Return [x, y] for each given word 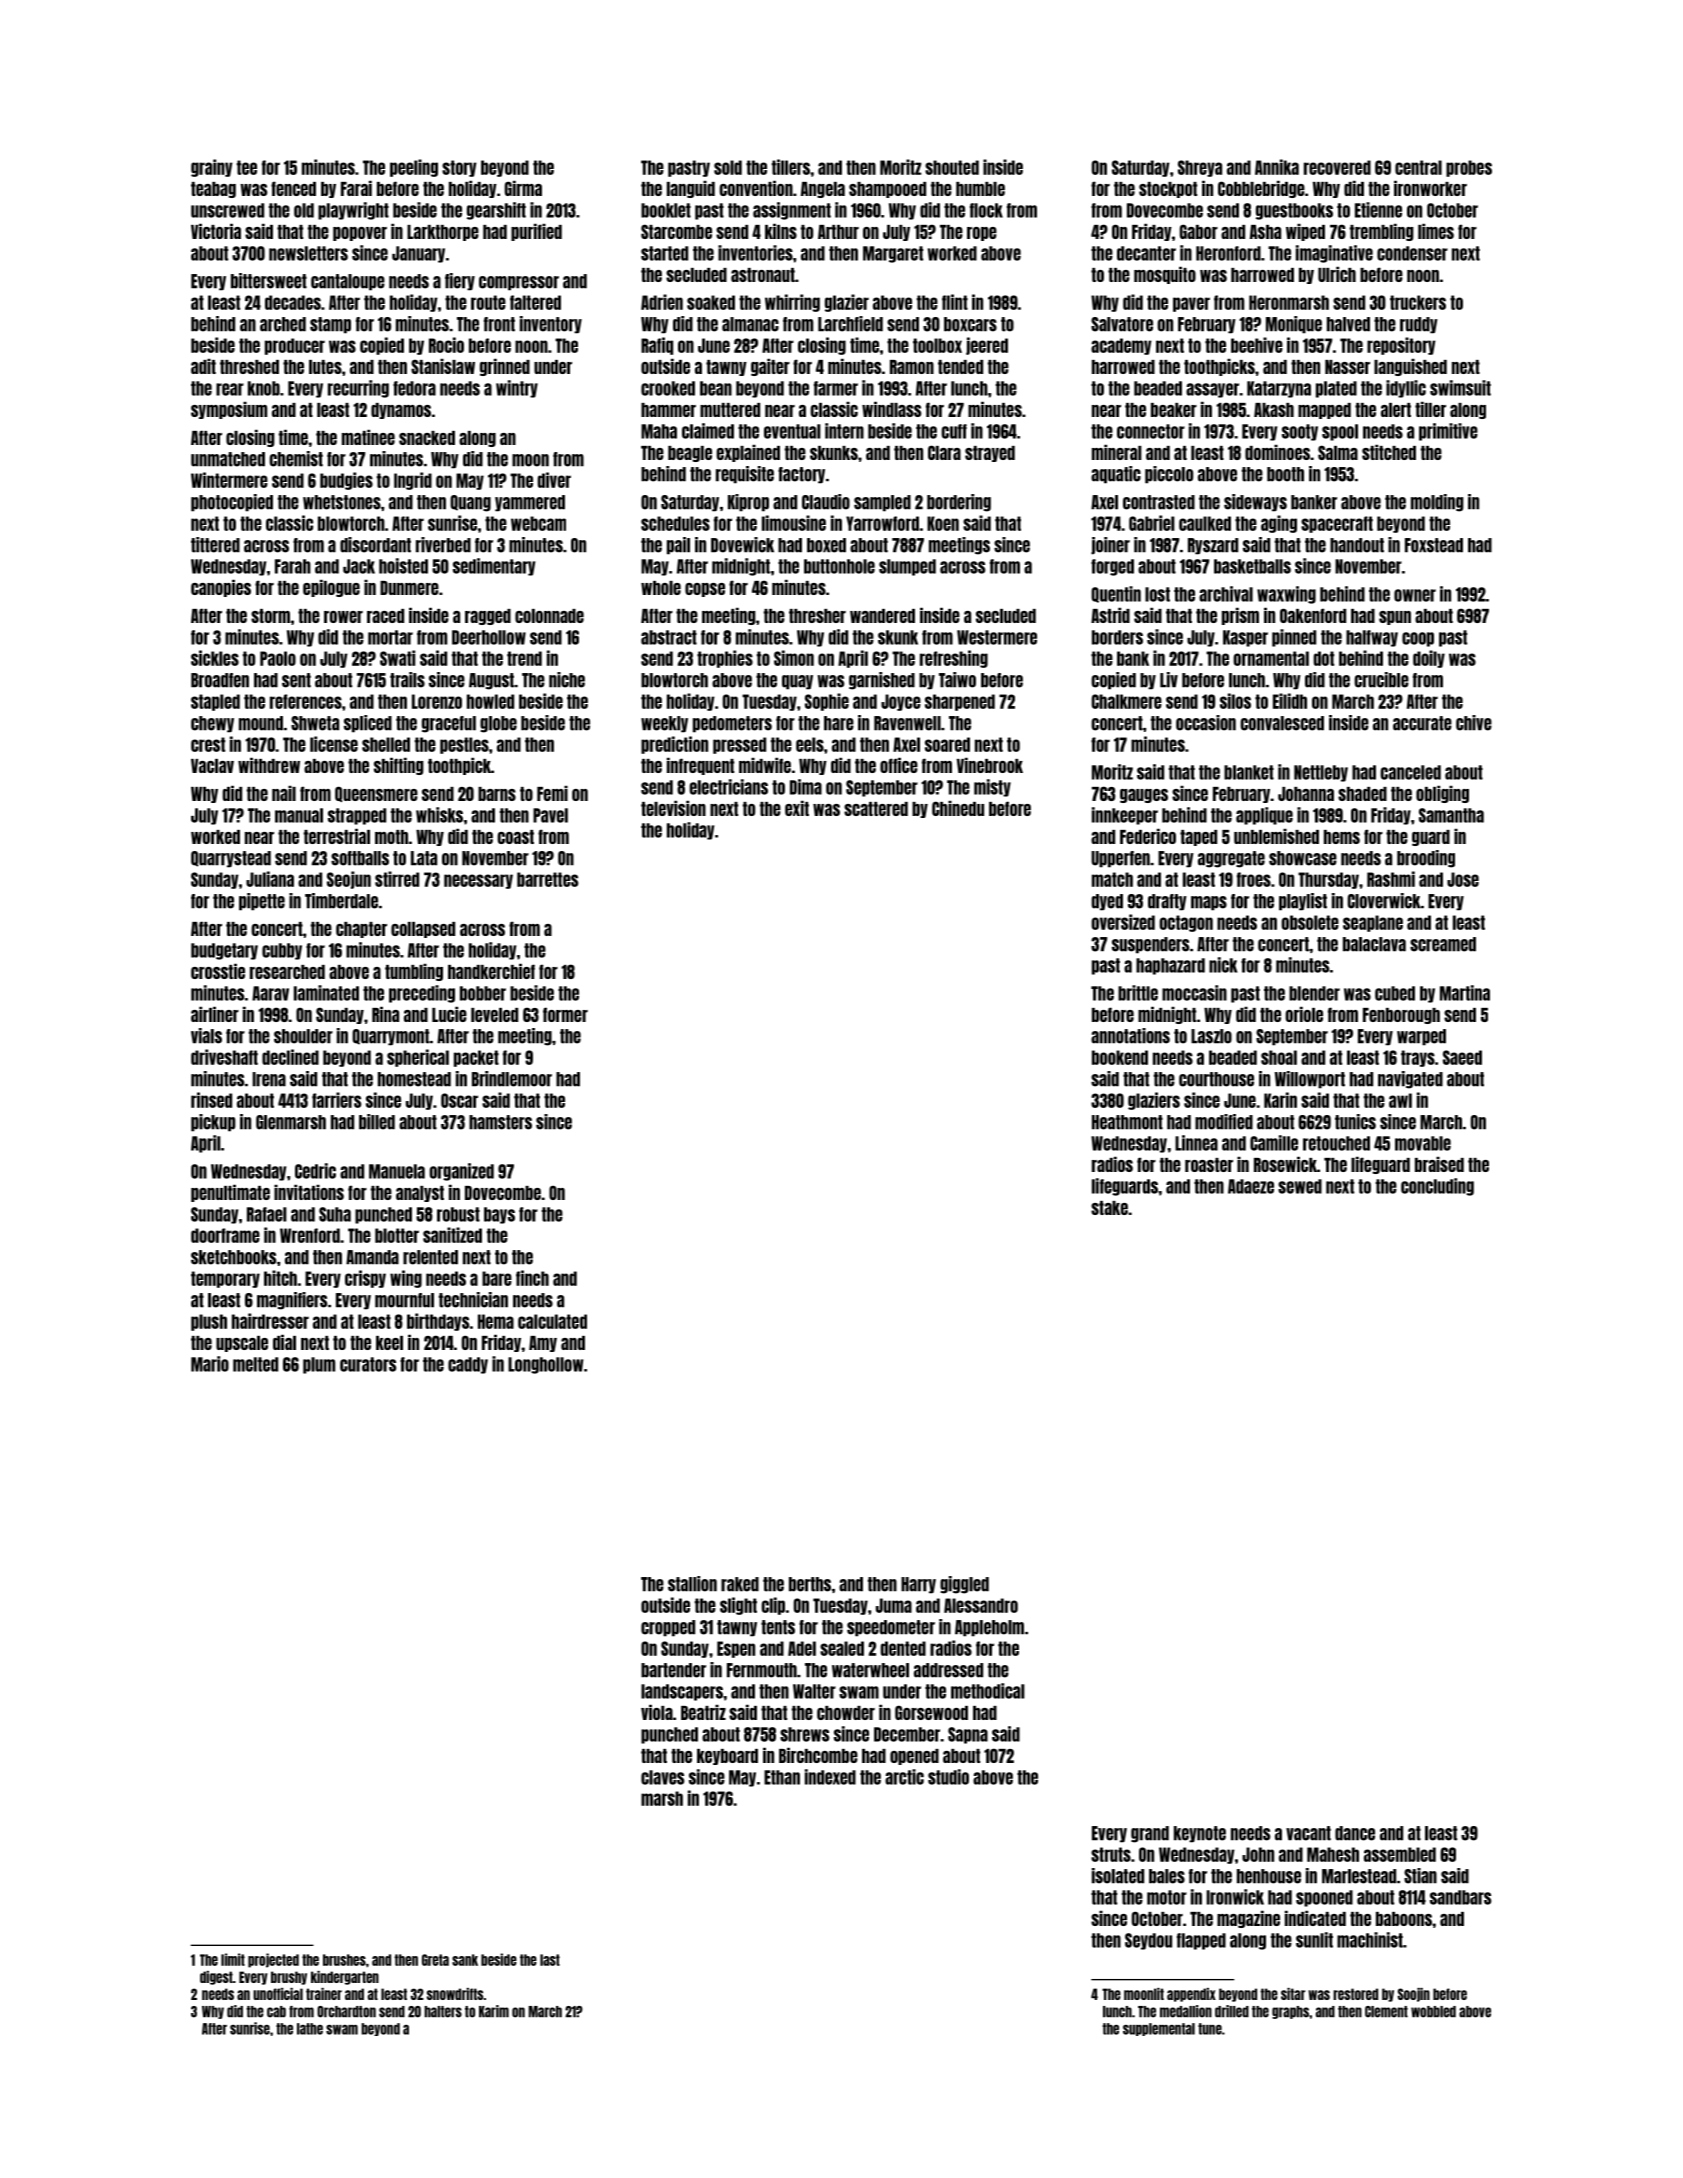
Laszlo [1211, 1036]
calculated [552, 1321]
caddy [468, 1365]
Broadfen [220, 680]
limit [233, 1959]
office [899, 765]
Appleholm [989, 1628]
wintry [517, 389]
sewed [1300, 1186]
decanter [1146, 253]
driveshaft [224, 1057]
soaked [711, 302]
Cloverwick [1384, 901]
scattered [876, 809]
